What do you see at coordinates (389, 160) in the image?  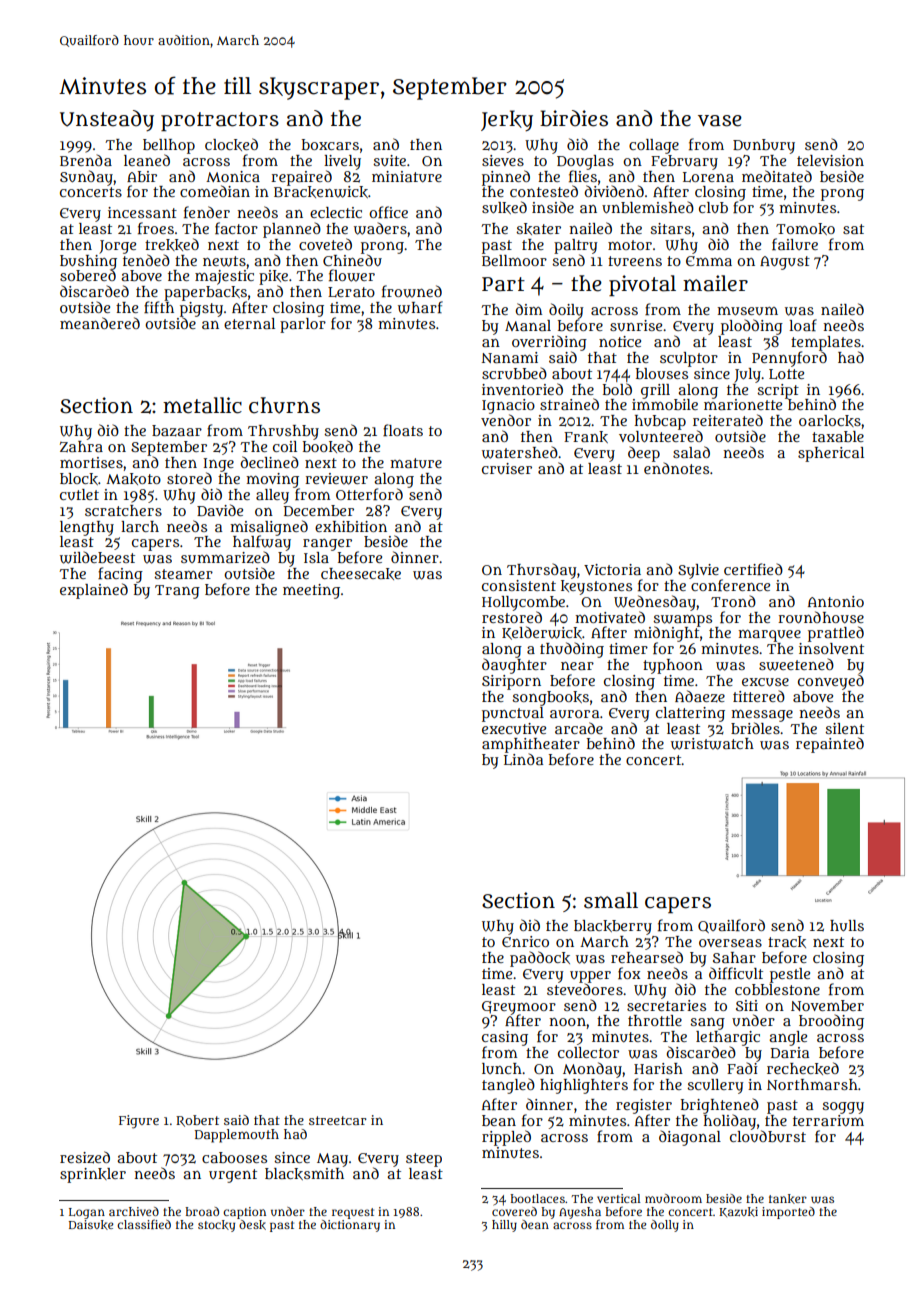 I see `suite` at bounding box center [389, 160].
